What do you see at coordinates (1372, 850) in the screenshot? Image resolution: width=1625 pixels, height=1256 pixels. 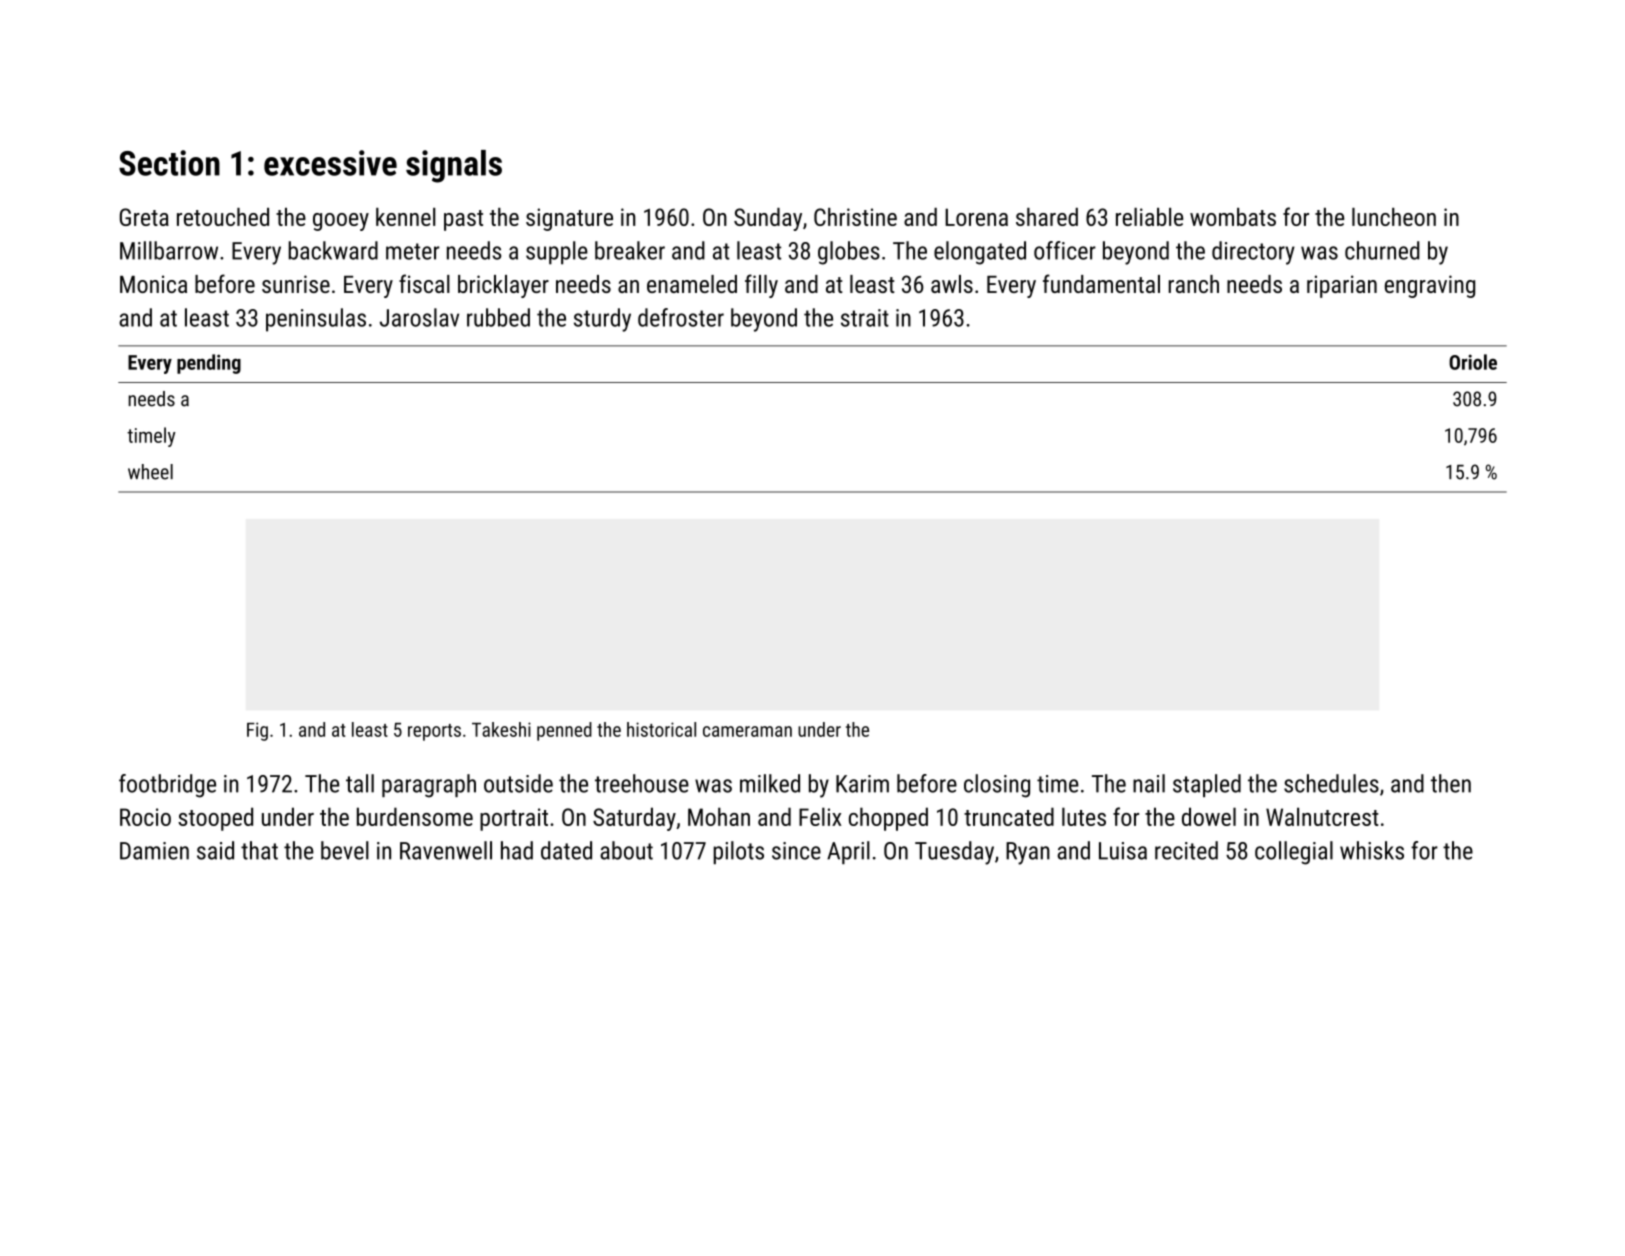 I see `whisks` at bounding box center [1372, 850].
